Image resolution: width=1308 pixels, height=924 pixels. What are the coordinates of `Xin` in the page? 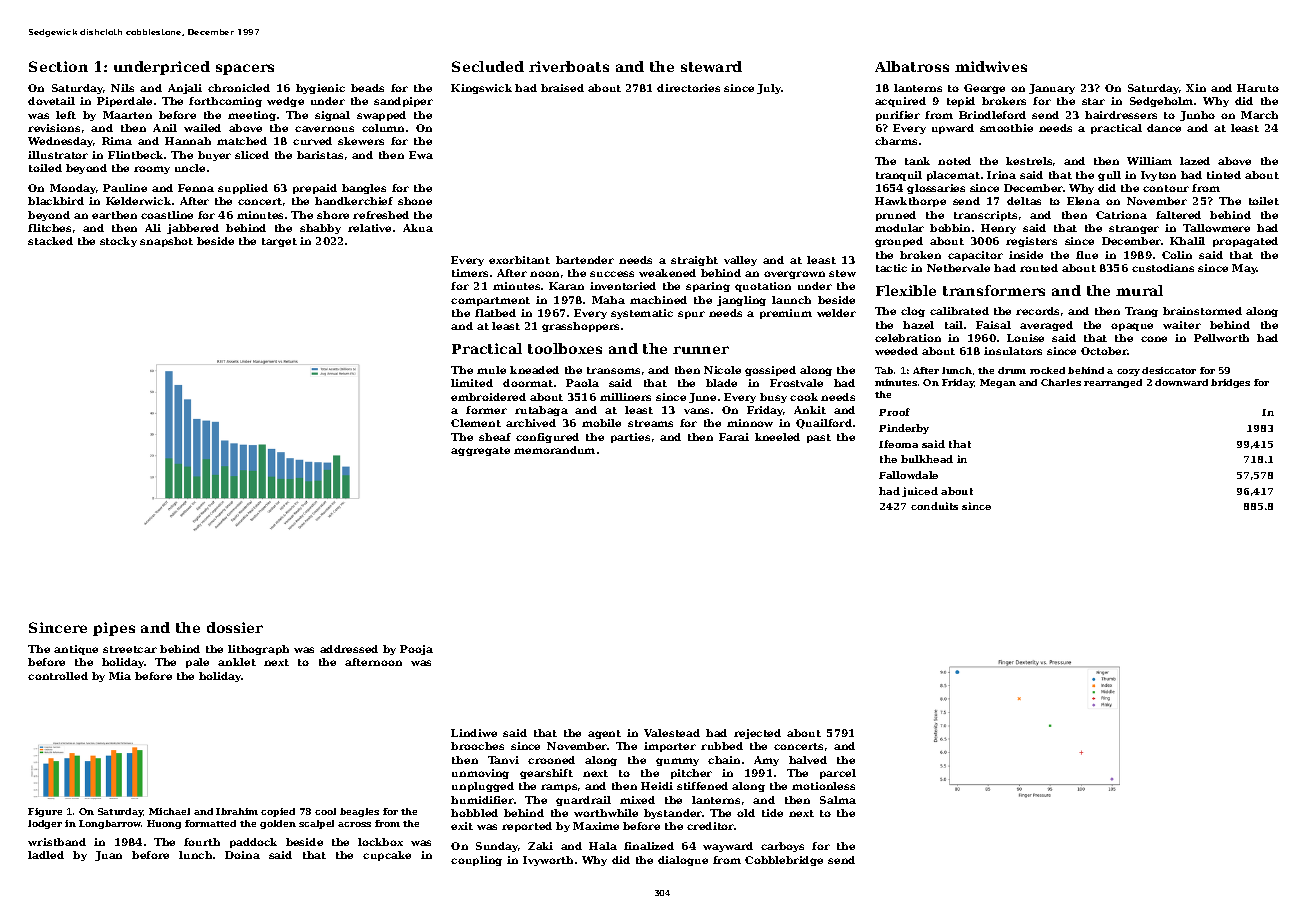 It's located at (1196, 88).
